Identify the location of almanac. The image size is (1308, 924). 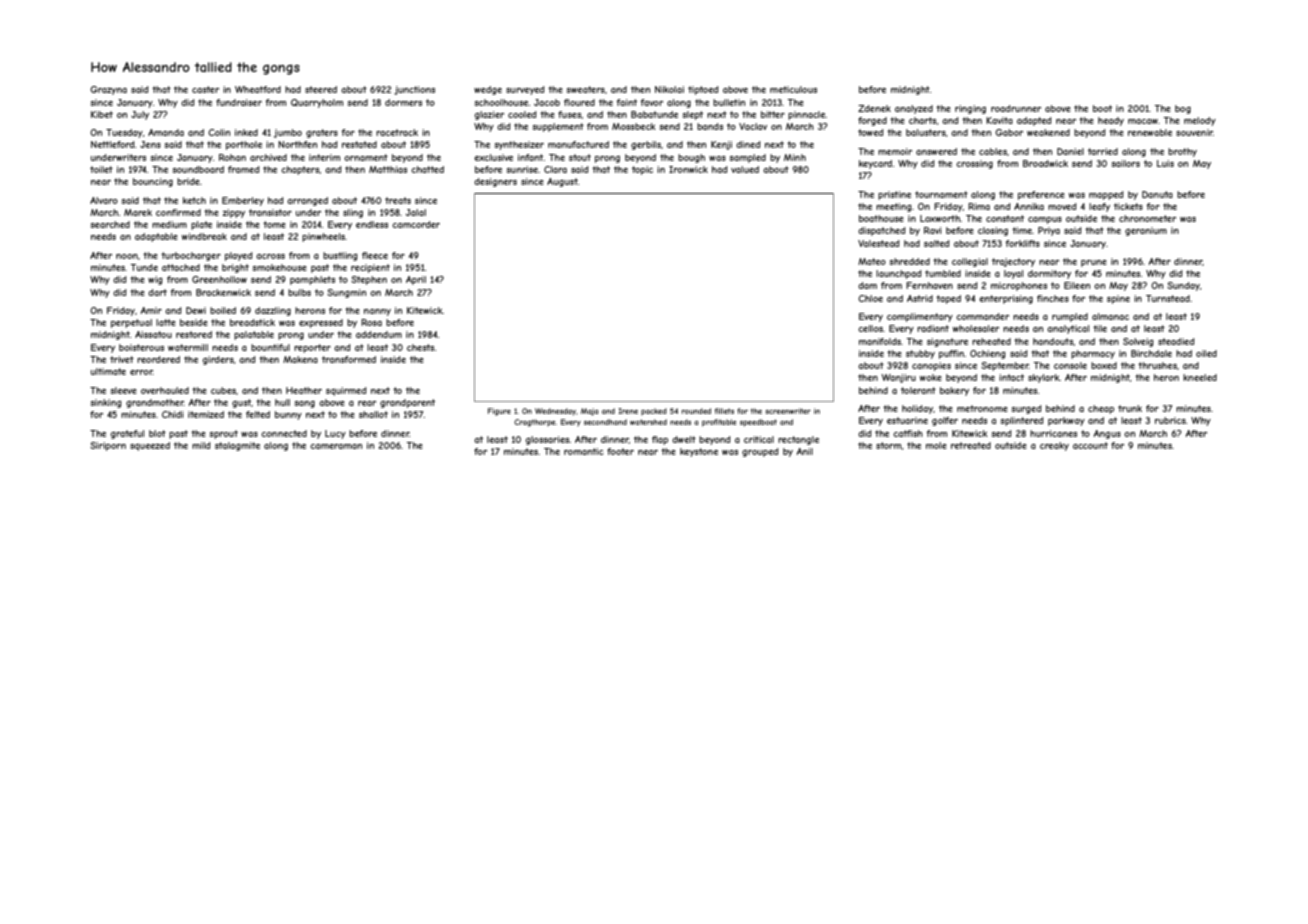
(1110, 316).
